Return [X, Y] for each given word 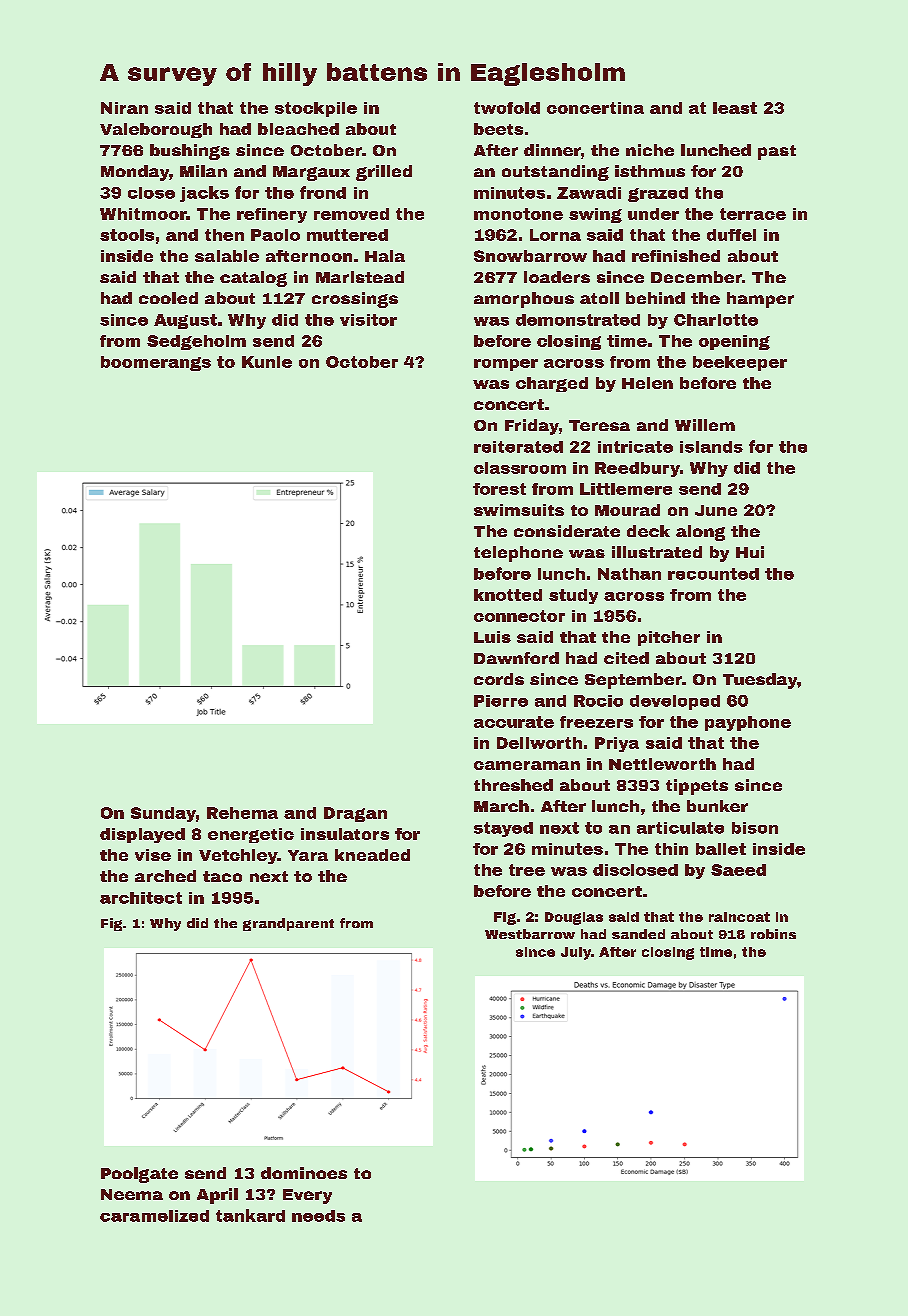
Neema [132, 1194]
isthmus [650, 171]
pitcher [669, 638]
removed [351, 214]
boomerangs [156, 363]
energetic [251, 835]
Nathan [629, 574]
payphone [748, 723]
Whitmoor [143, 214]
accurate [514, 722]
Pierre [501, 701]
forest [499, 489]
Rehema [242, 813]
